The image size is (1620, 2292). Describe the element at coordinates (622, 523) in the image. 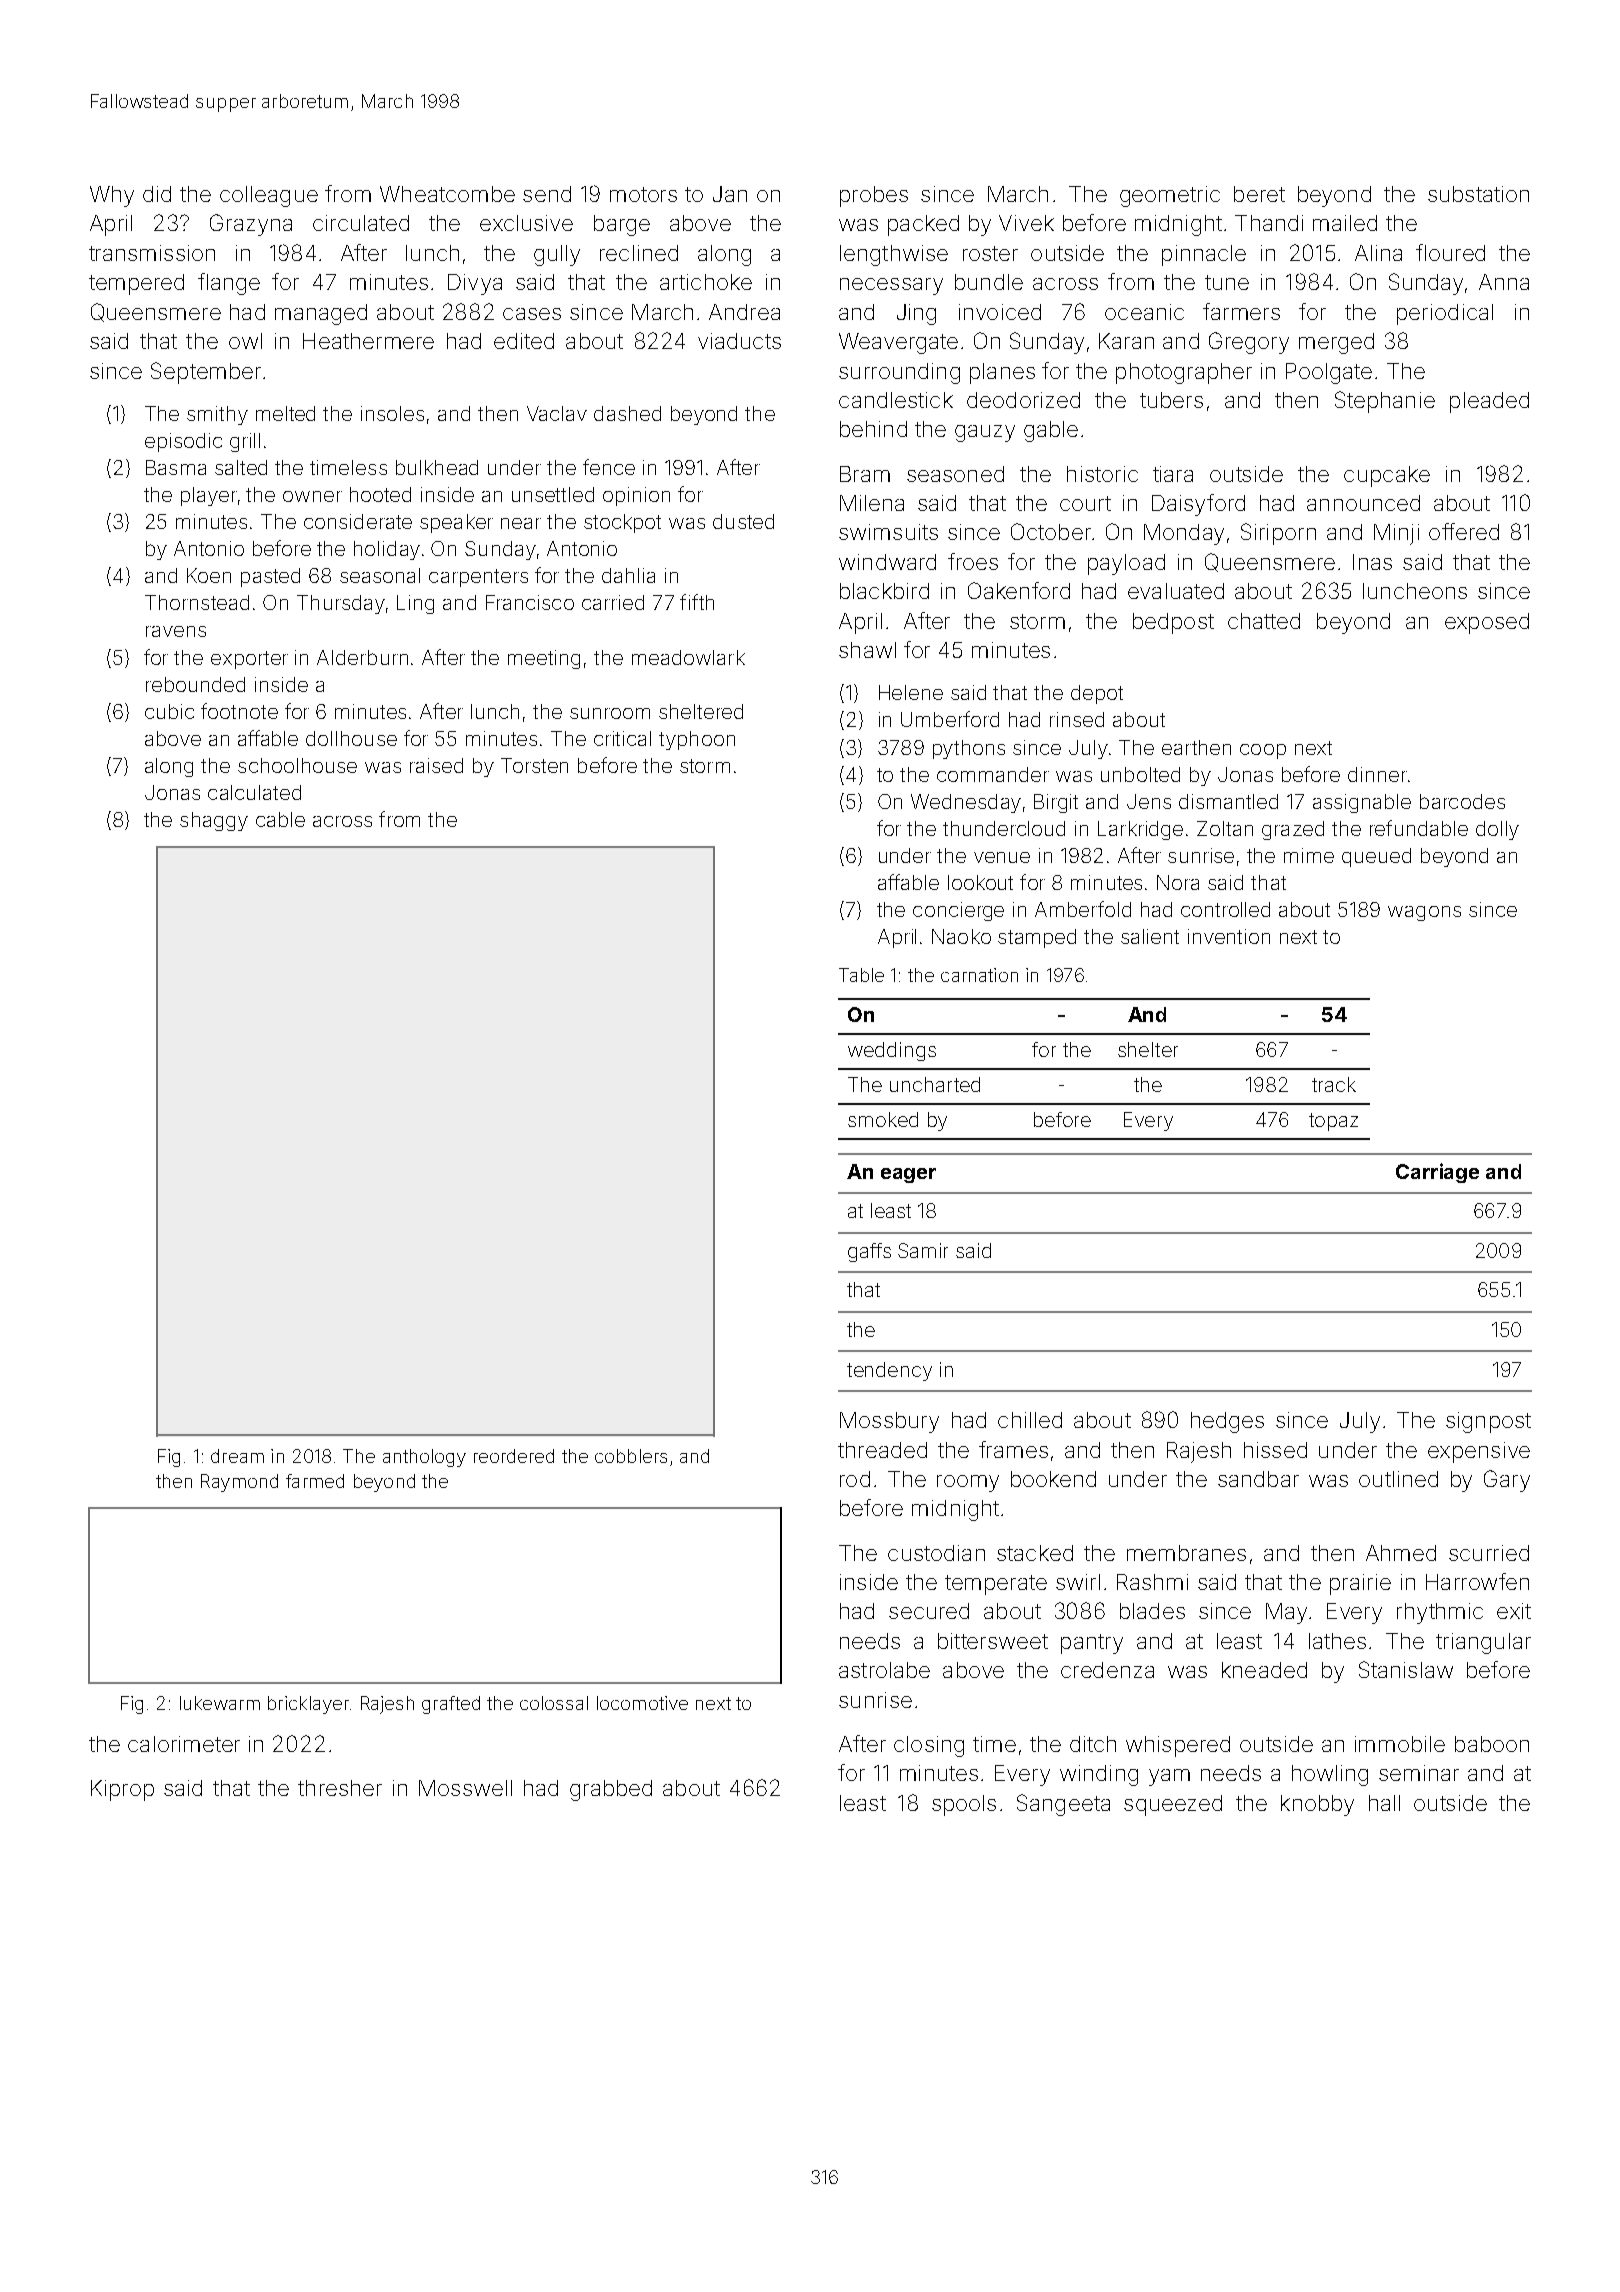

I see `stockpot` at that location.
